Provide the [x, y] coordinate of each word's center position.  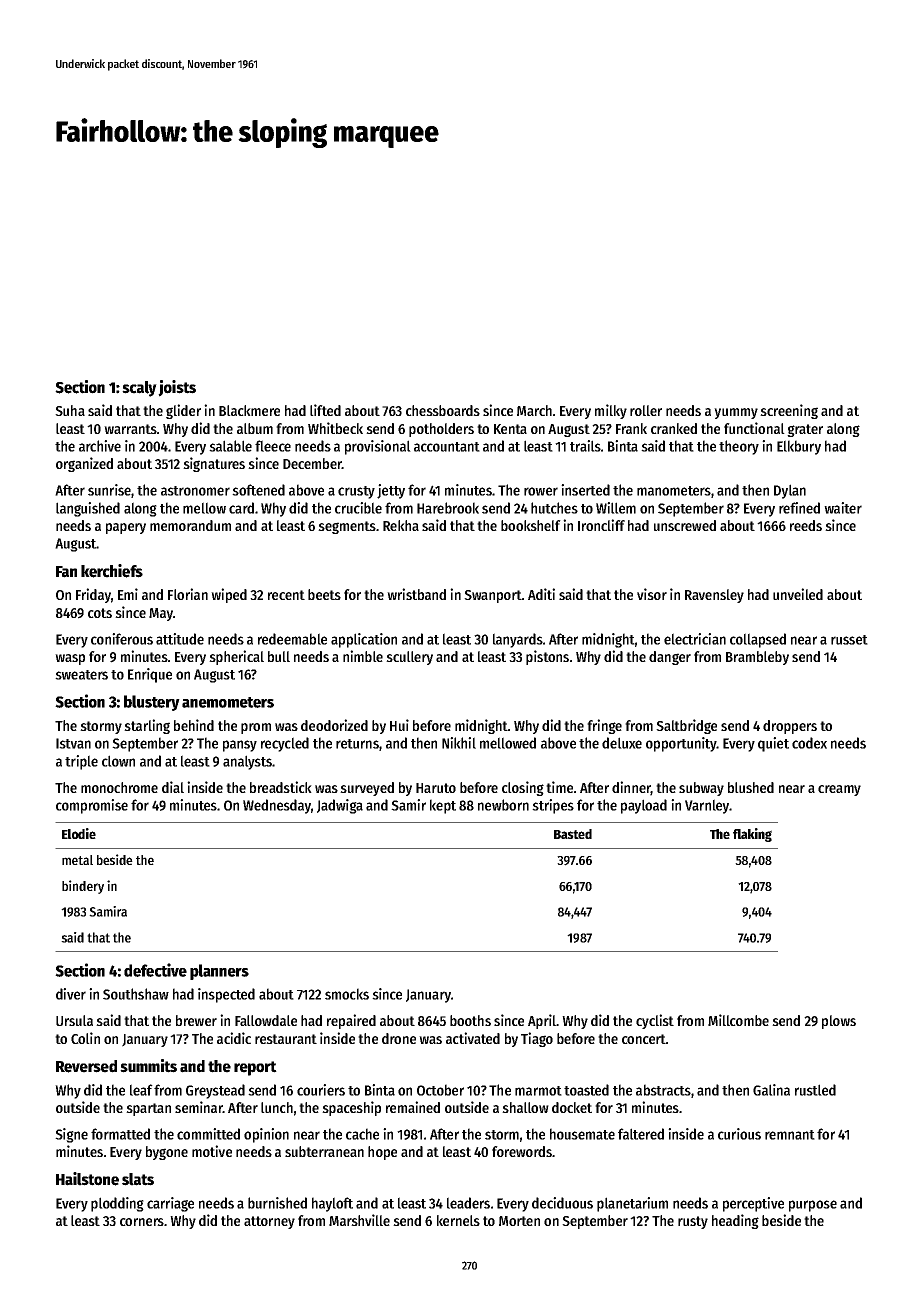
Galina [771, 1090]
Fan [66, 572]
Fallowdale [266, 1020]
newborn [503, 805]
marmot [538, 1091]
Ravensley [714, 596]
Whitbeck [335, 428]
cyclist [655, 1021]
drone [399, 1038]
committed [208, 1134]
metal [77, 860]
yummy [736, 413]
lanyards [518, 640]
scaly [139, 389]
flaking [752, 835]
